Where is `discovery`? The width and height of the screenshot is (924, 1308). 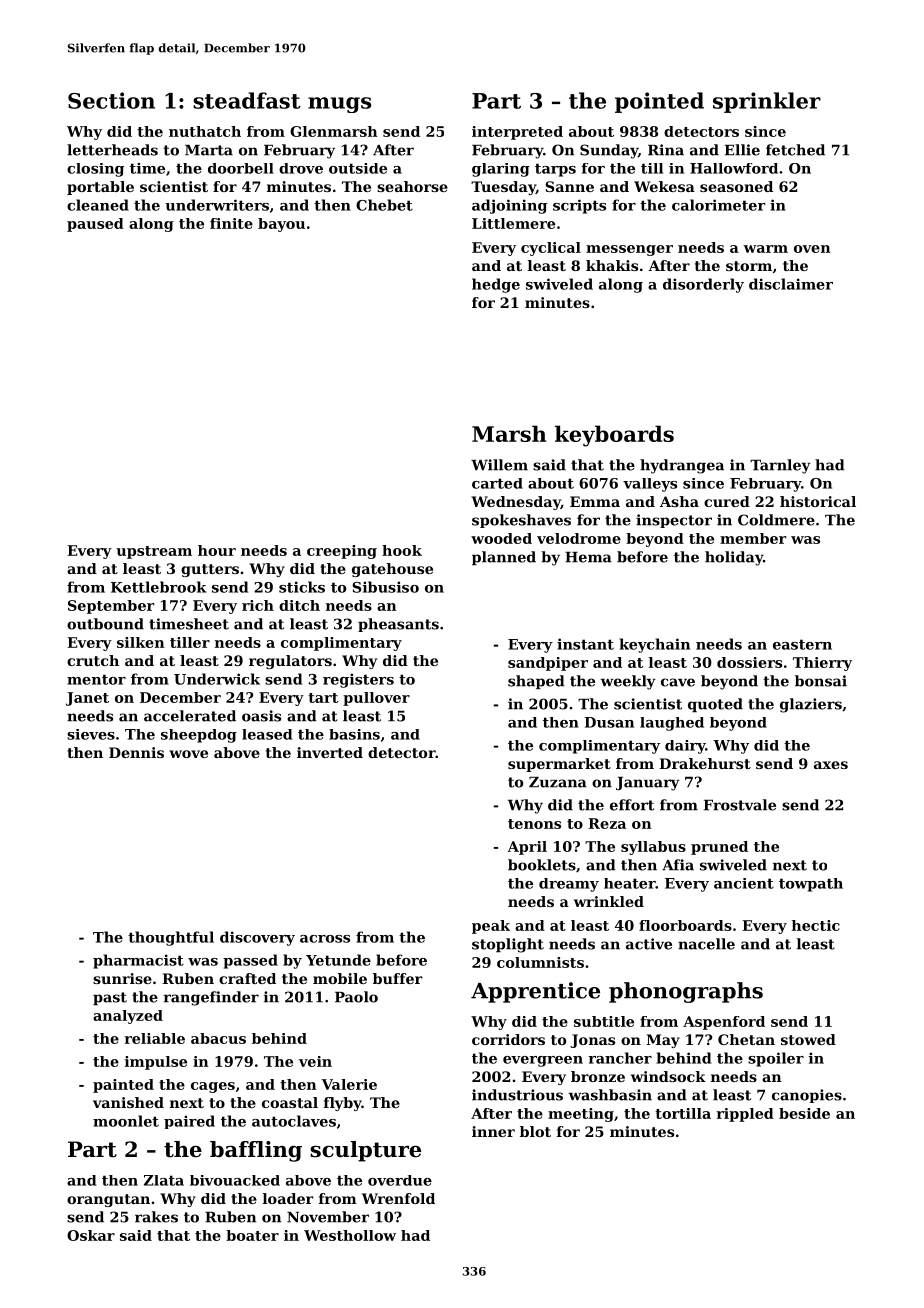
discovery is located at coordinates (257, 938).
